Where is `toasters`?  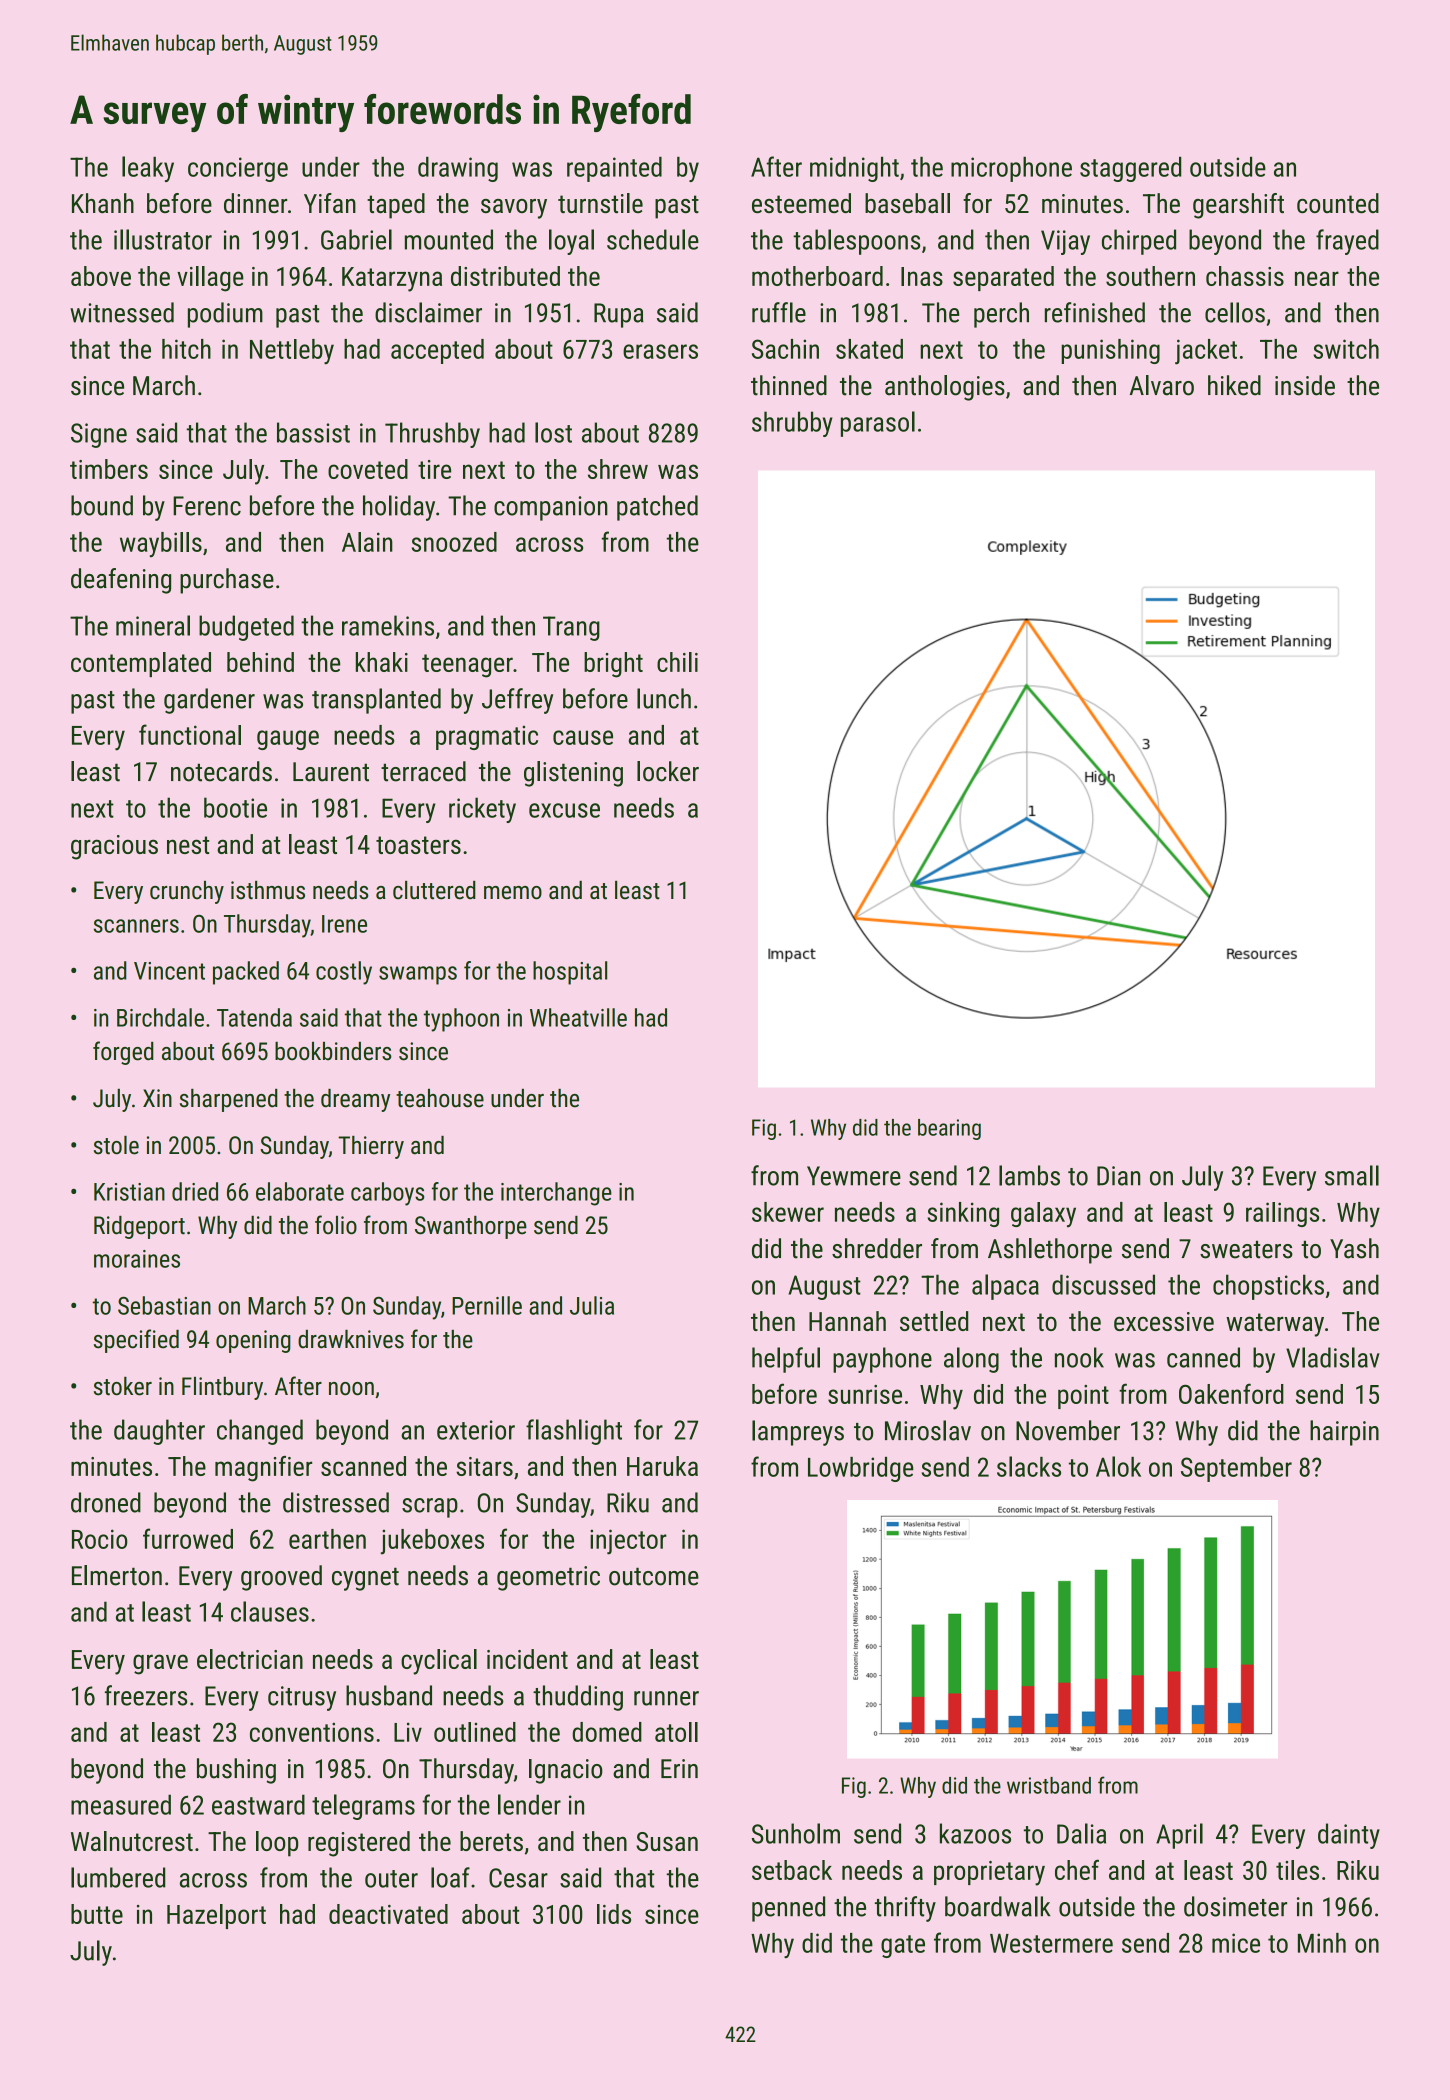 toasters is located at coordinates (418, 845).
